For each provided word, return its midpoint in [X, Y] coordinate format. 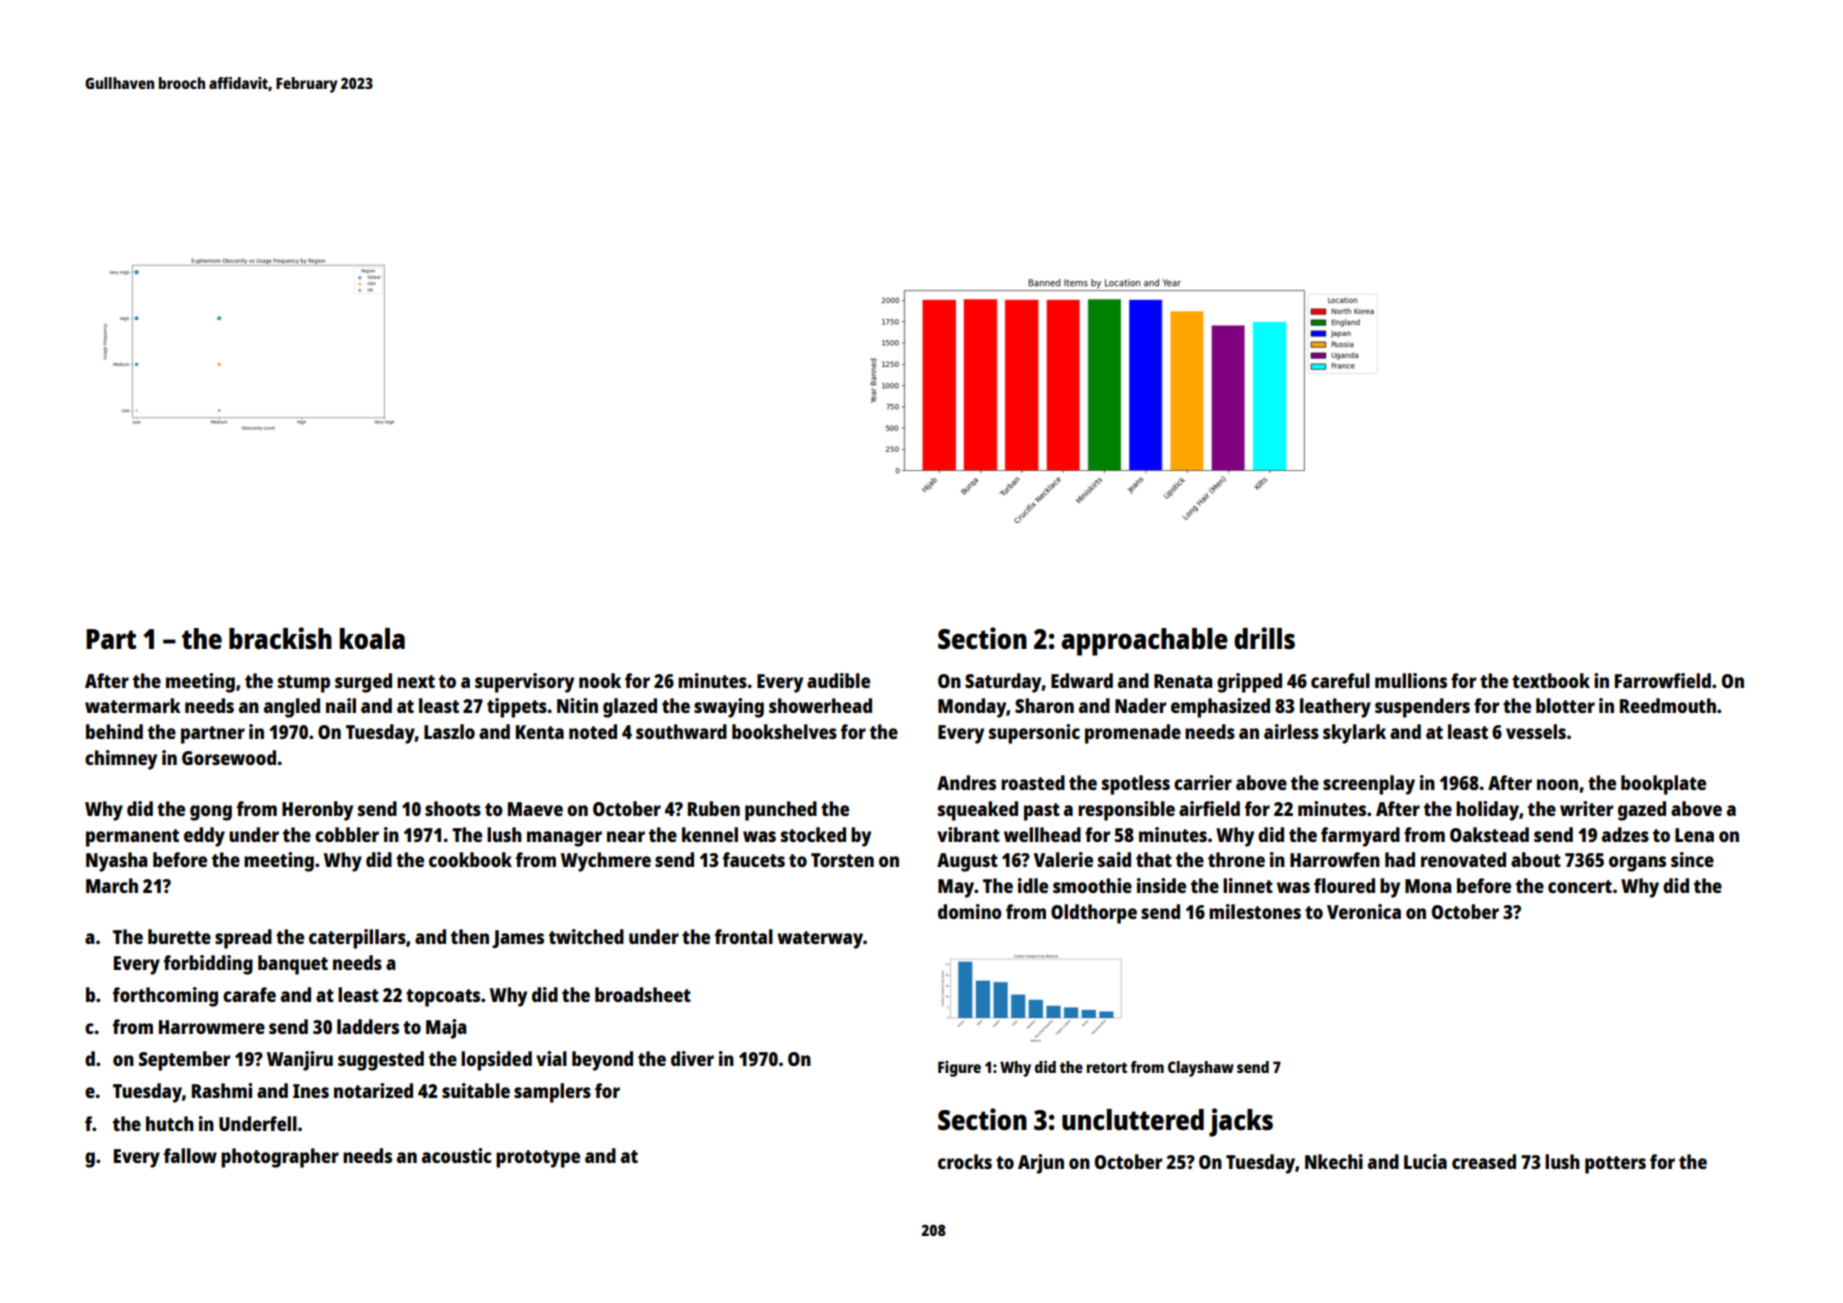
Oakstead [1489, 834]
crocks [965, 1161]
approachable [1144, 642]
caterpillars [357, 939]
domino [970, 911]
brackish [280, 638]
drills [1264, 638]
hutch [170, 1123]
